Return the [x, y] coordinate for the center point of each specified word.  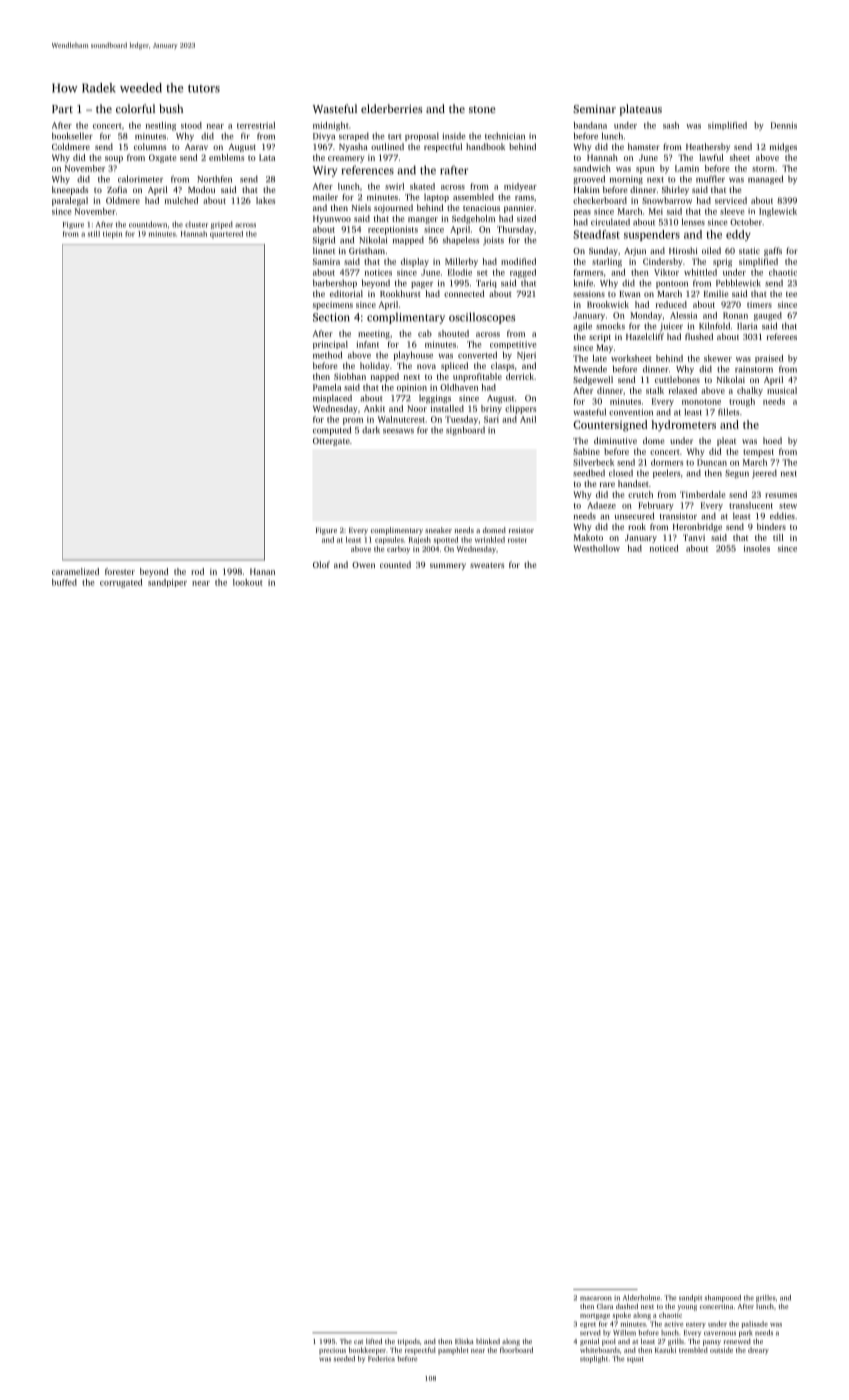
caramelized [75, 571]
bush [171, 108]
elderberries [391, 108]
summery [448, 566]
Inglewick [778, 212]
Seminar [594, 109]
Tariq [486, 284]
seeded [344, 1359]
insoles [757, 548]
